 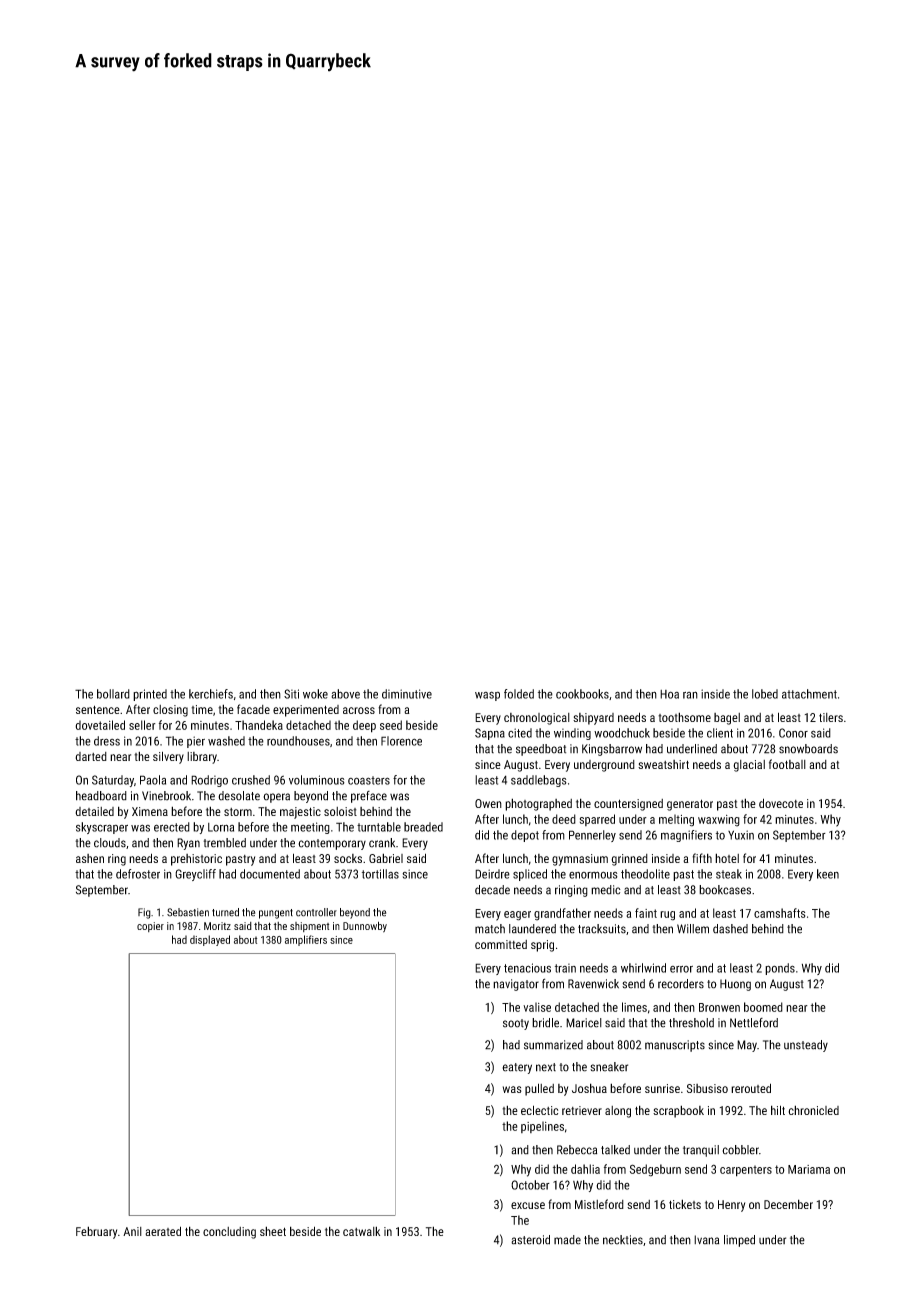 What do you see at coordinates (100, 725) in the page?
I see `dovetailed` at bounding box center [100, 725].
